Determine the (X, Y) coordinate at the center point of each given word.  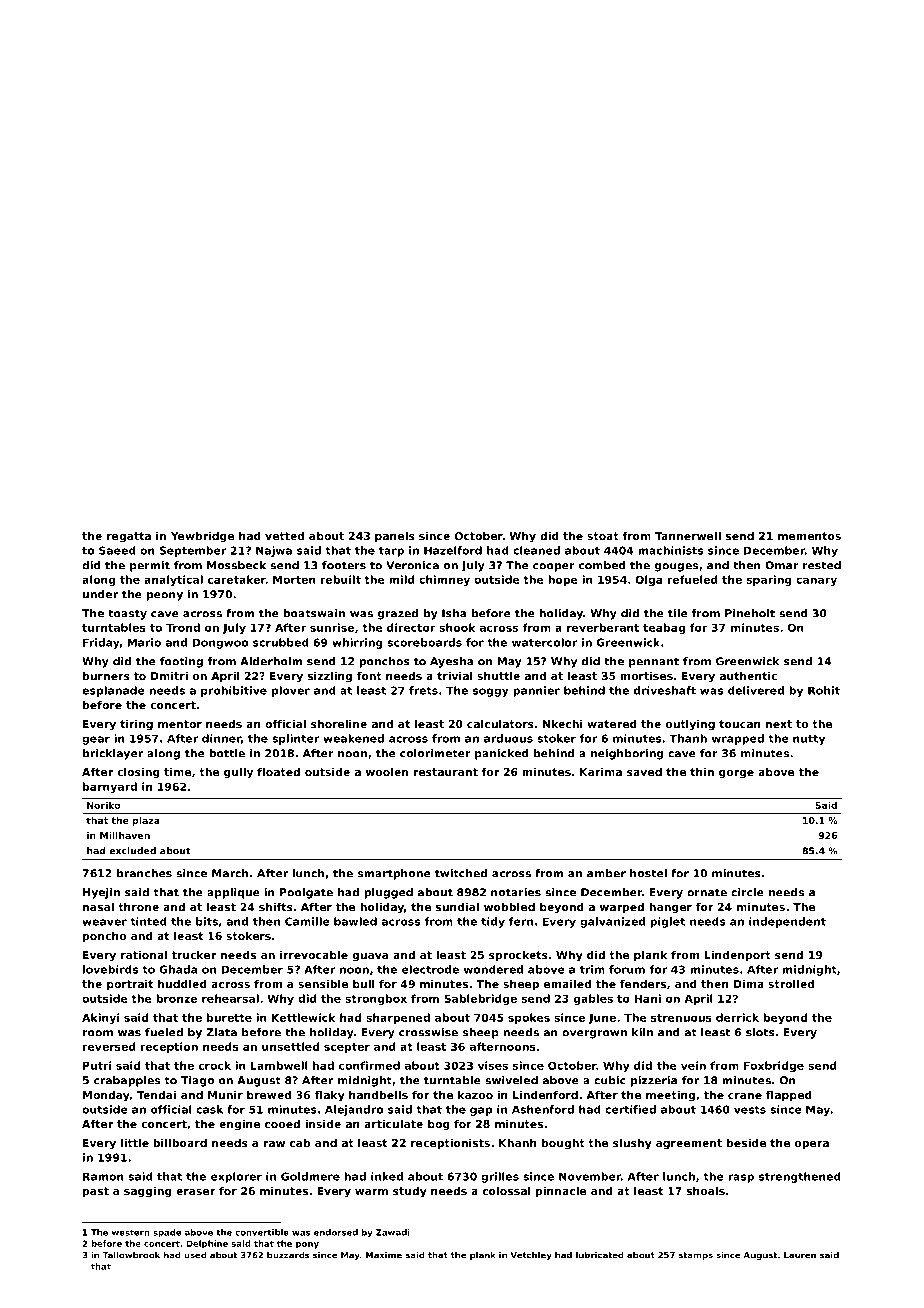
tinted (148, 921)
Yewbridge (202, 537)
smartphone (394, 874)
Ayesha (451, 662)
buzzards (288, 1255)
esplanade (113, 691)
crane (745, 1096)
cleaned (536, 550)
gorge (736, 774)
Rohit (824, 690)
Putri (97, 1065)
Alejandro (354, 1110)
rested (822, 565)
